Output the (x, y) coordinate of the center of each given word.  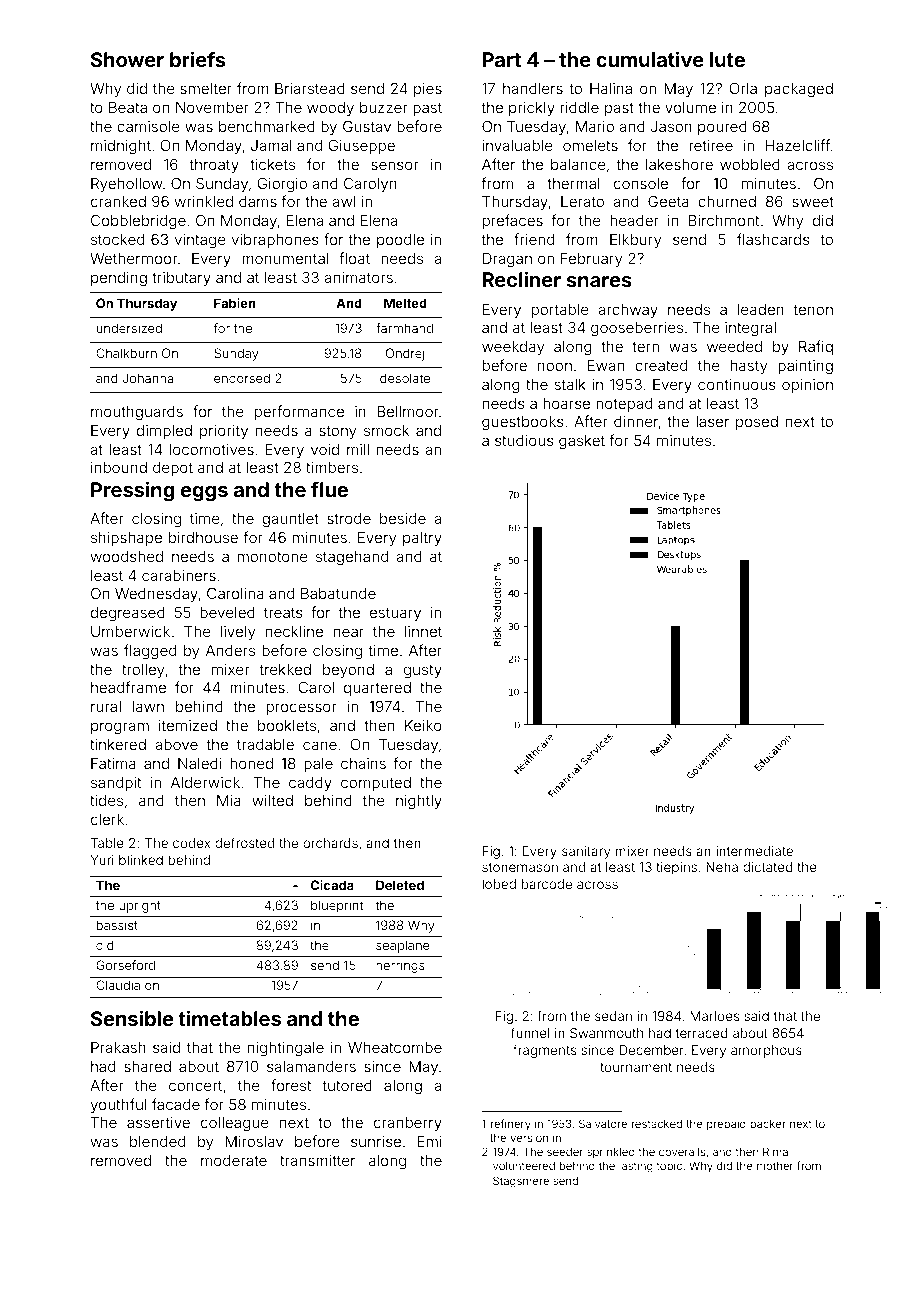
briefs (197, 59)
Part (502, 59)
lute (727, 59)
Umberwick (130, 631)
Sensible (132, 1018)
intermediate (754, 851)
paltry (422, 539)
